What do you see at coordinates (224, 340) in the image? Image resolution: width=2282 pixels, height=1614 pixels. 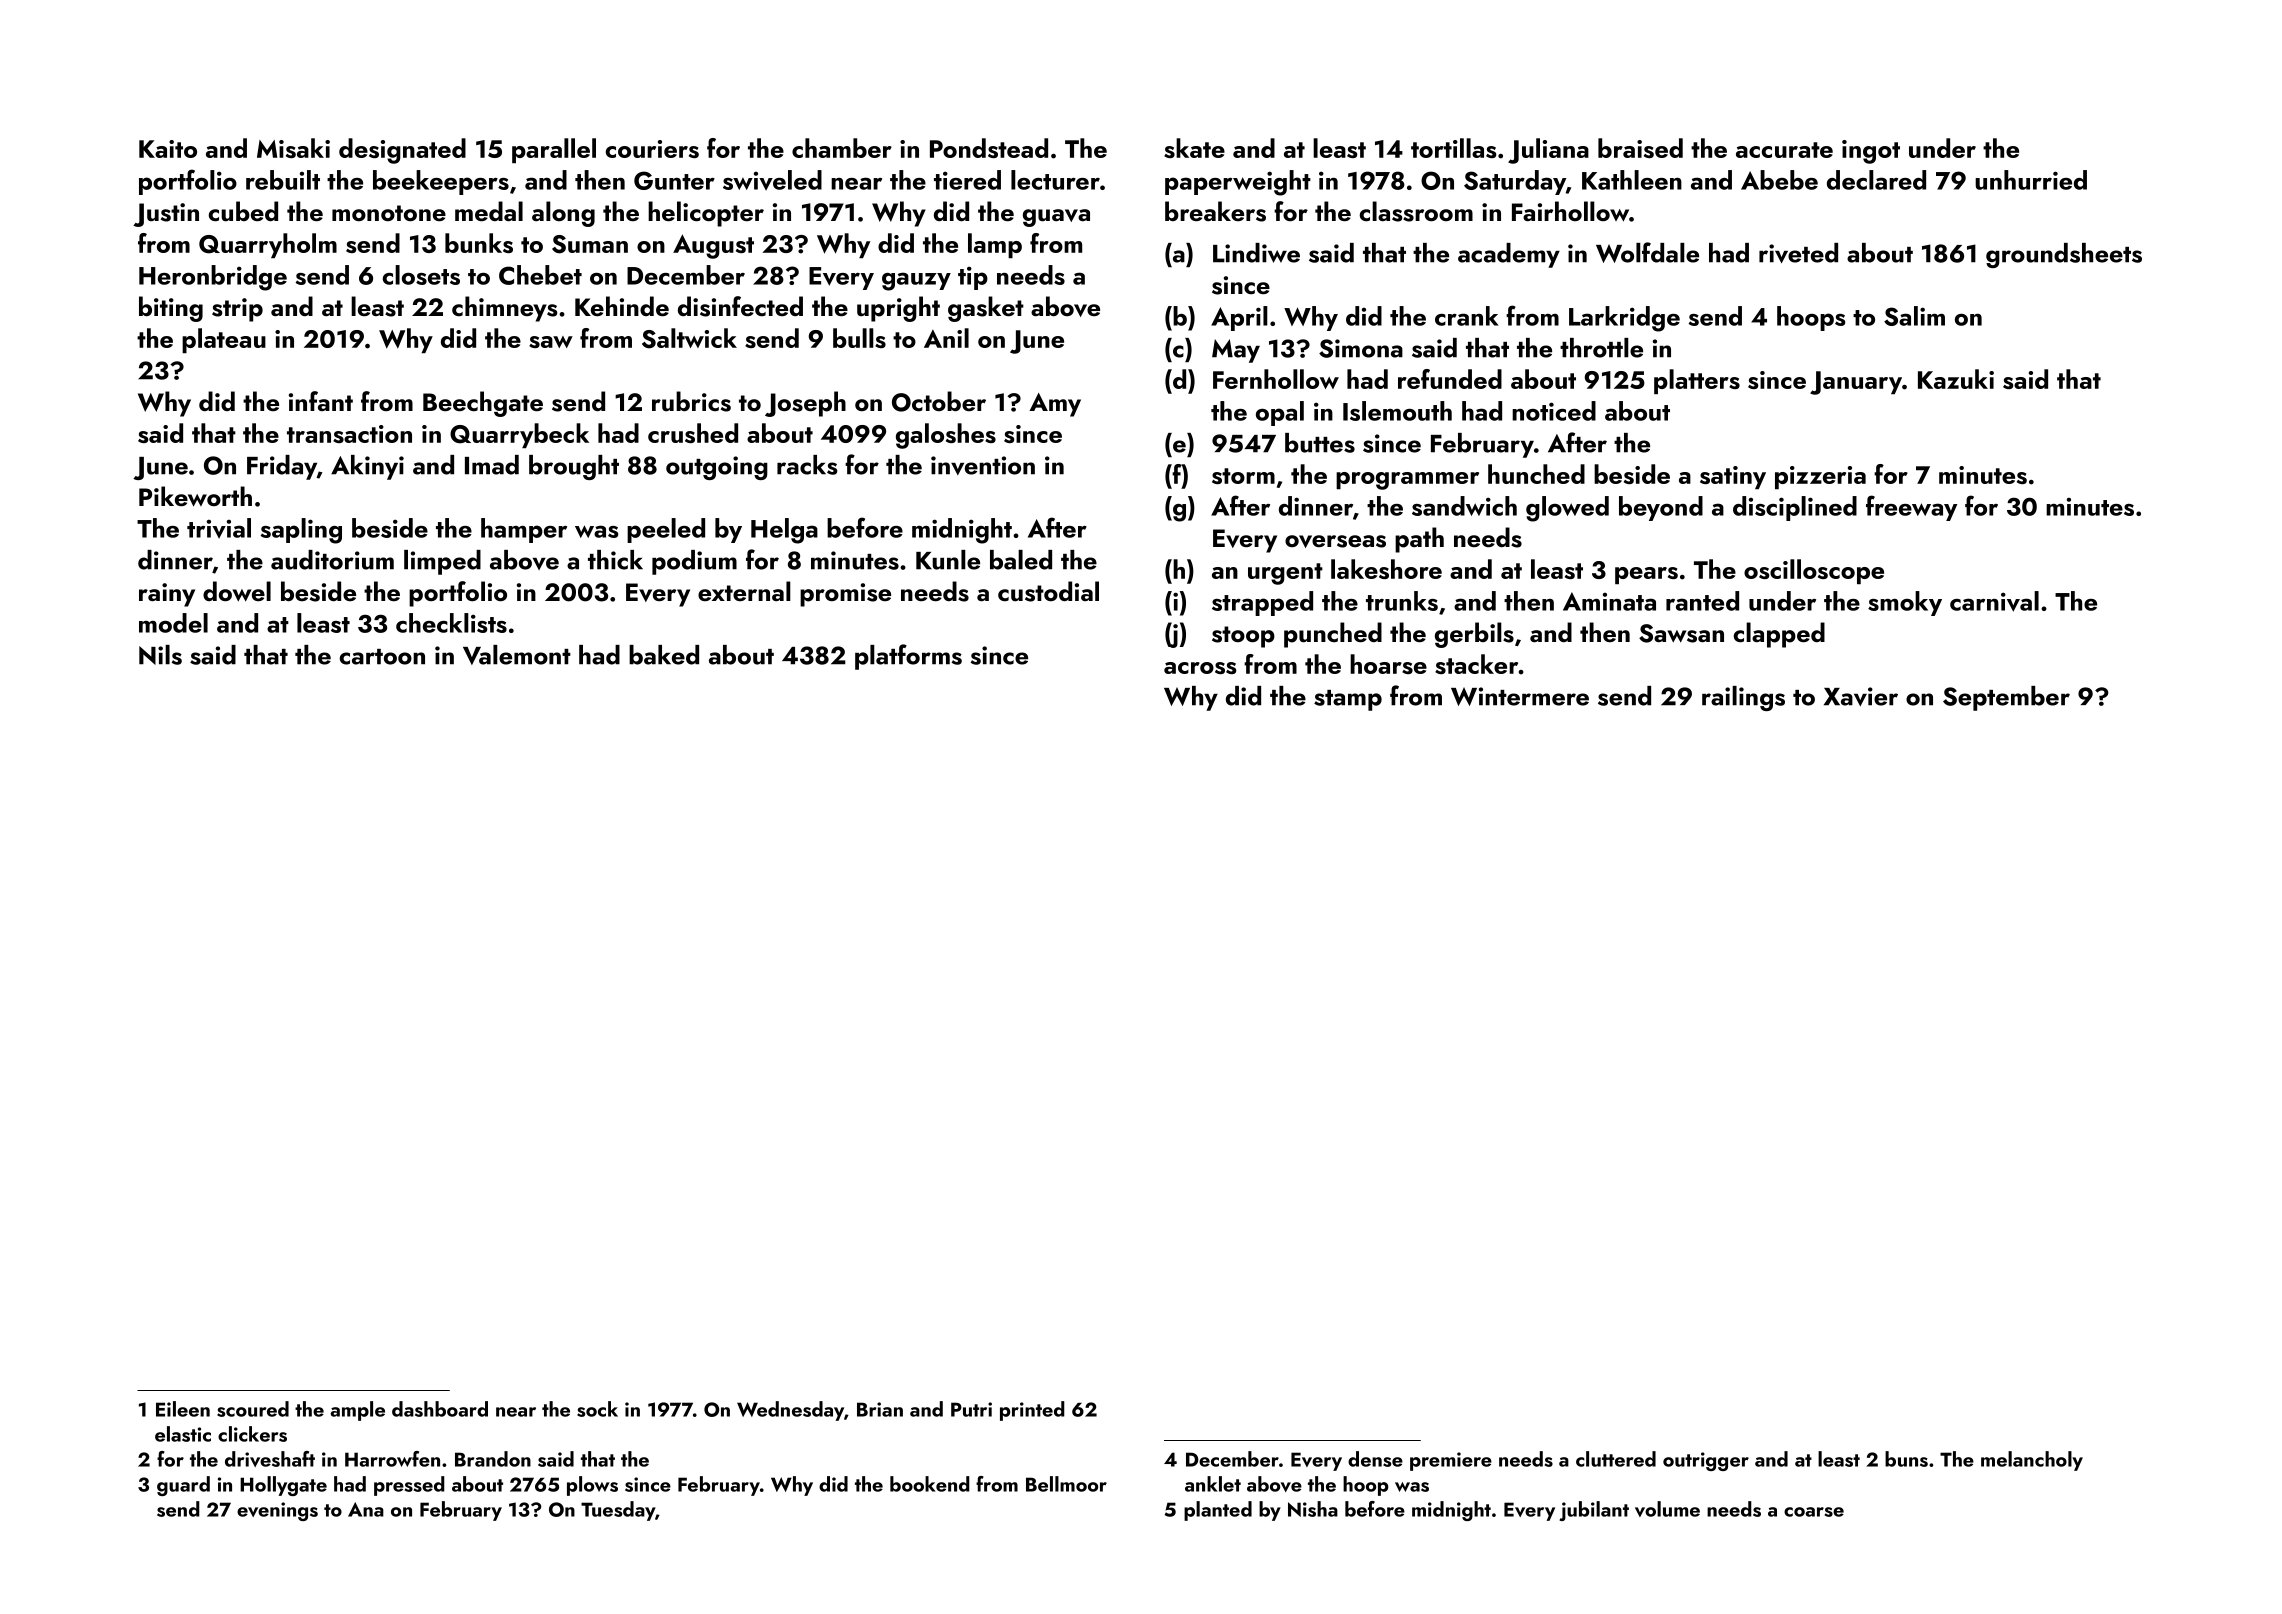 I see `plateau` at bounding box center [224, 340].
